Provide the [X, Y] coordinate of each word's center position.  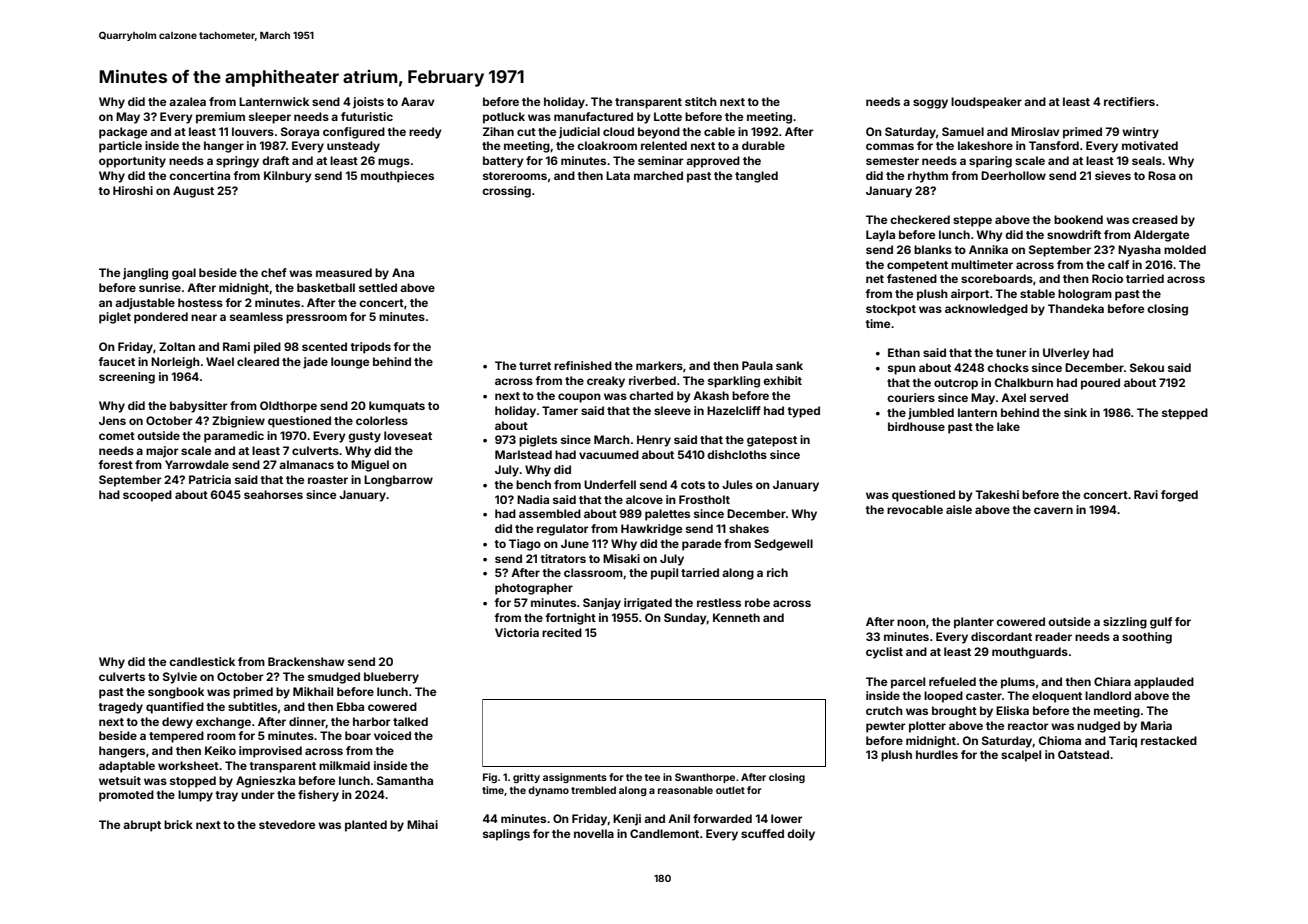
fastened [912, 278]
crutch [884, 710]
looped [943, 697]
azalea [187, 101]
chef [274, 272]
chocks [1008, 367]
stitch [701, 101]
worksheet [188, 765]
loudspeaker [986, 103]
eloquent [1057, 697]
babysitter [199, 407]
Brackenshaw [306, 661]
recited [562, 632]
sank [789, 365]
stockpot [891, 310]
